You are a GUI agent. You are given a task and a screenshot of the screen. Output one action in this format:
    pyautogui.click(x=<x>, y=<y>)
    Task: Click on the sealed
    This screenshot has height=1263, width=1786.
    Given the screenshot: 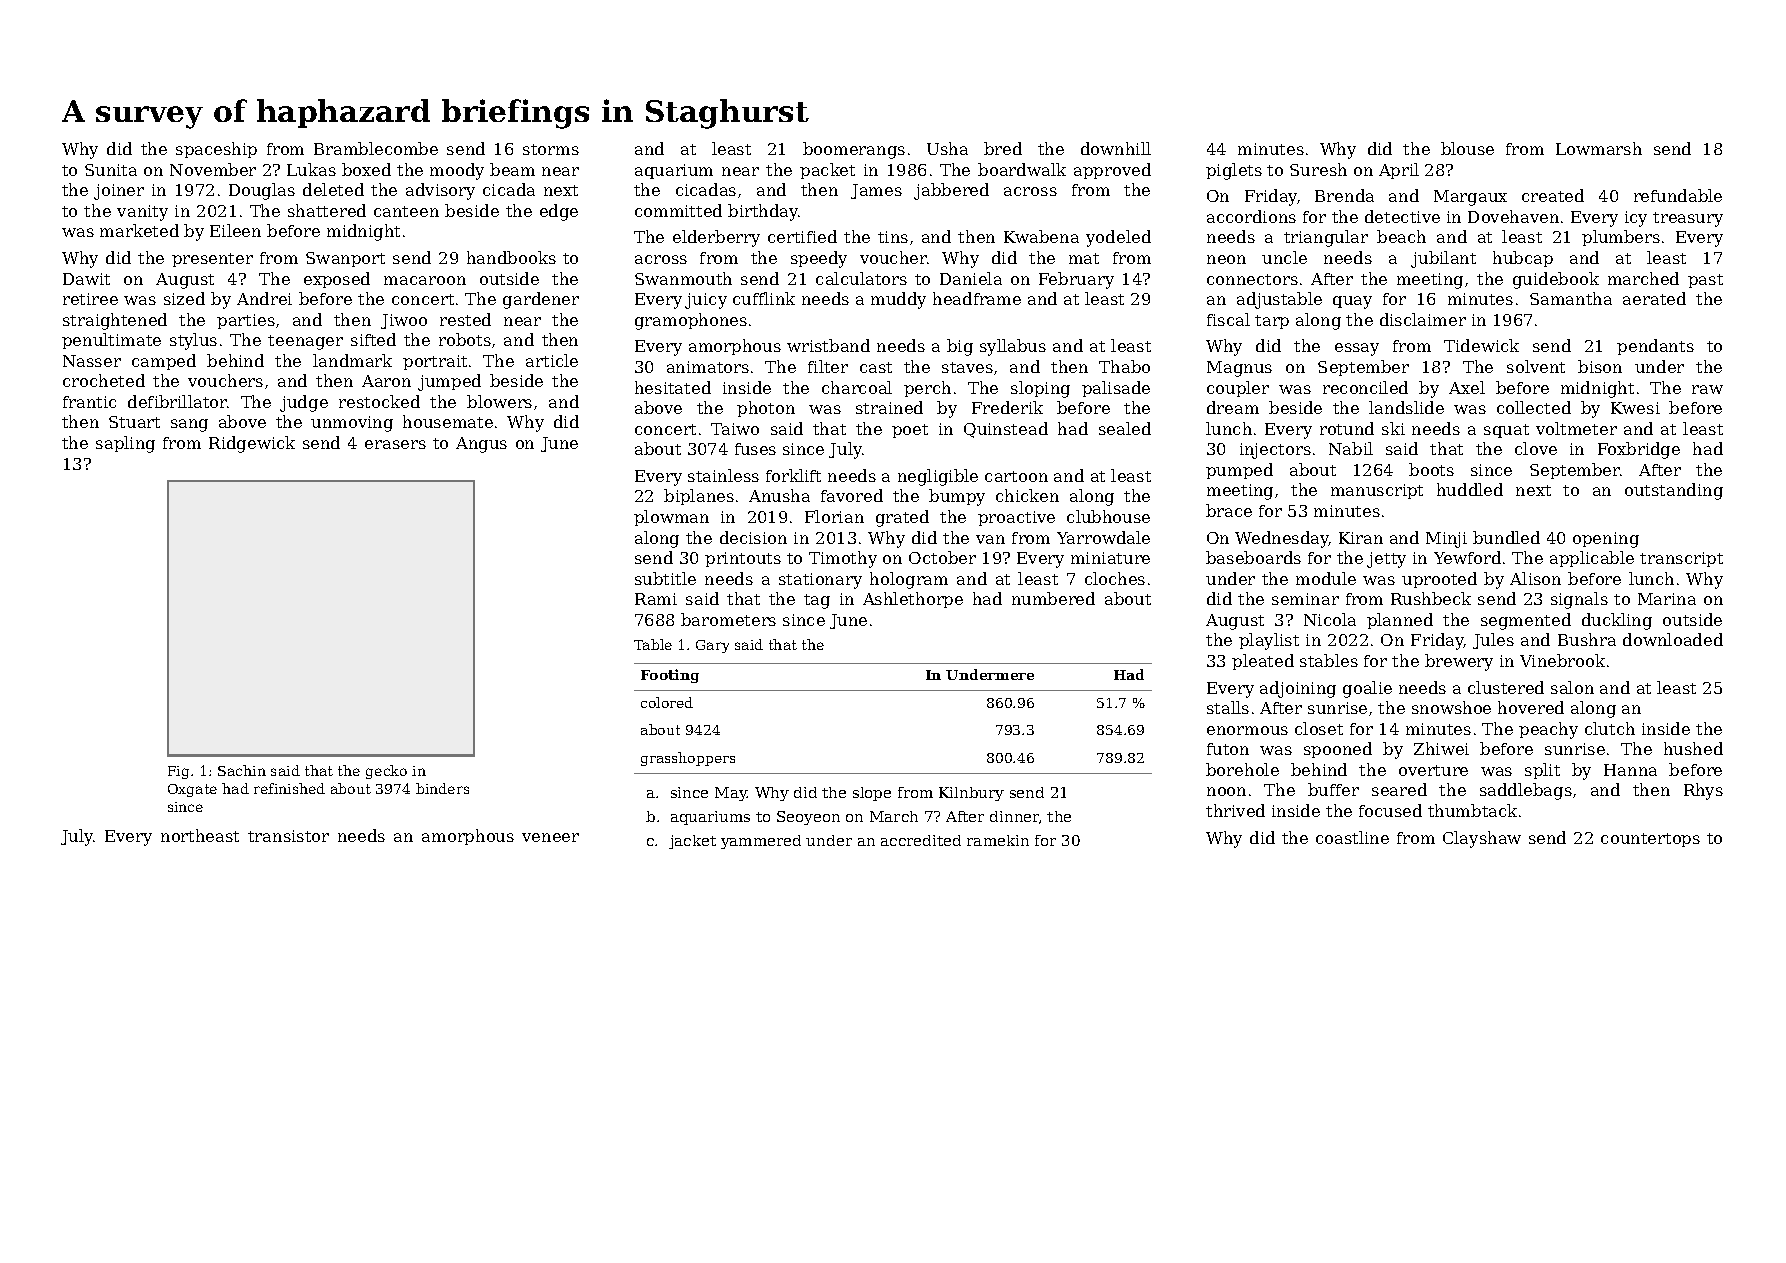 What is the action you would take?
    pyautogui.click(x=1125, y=428)
